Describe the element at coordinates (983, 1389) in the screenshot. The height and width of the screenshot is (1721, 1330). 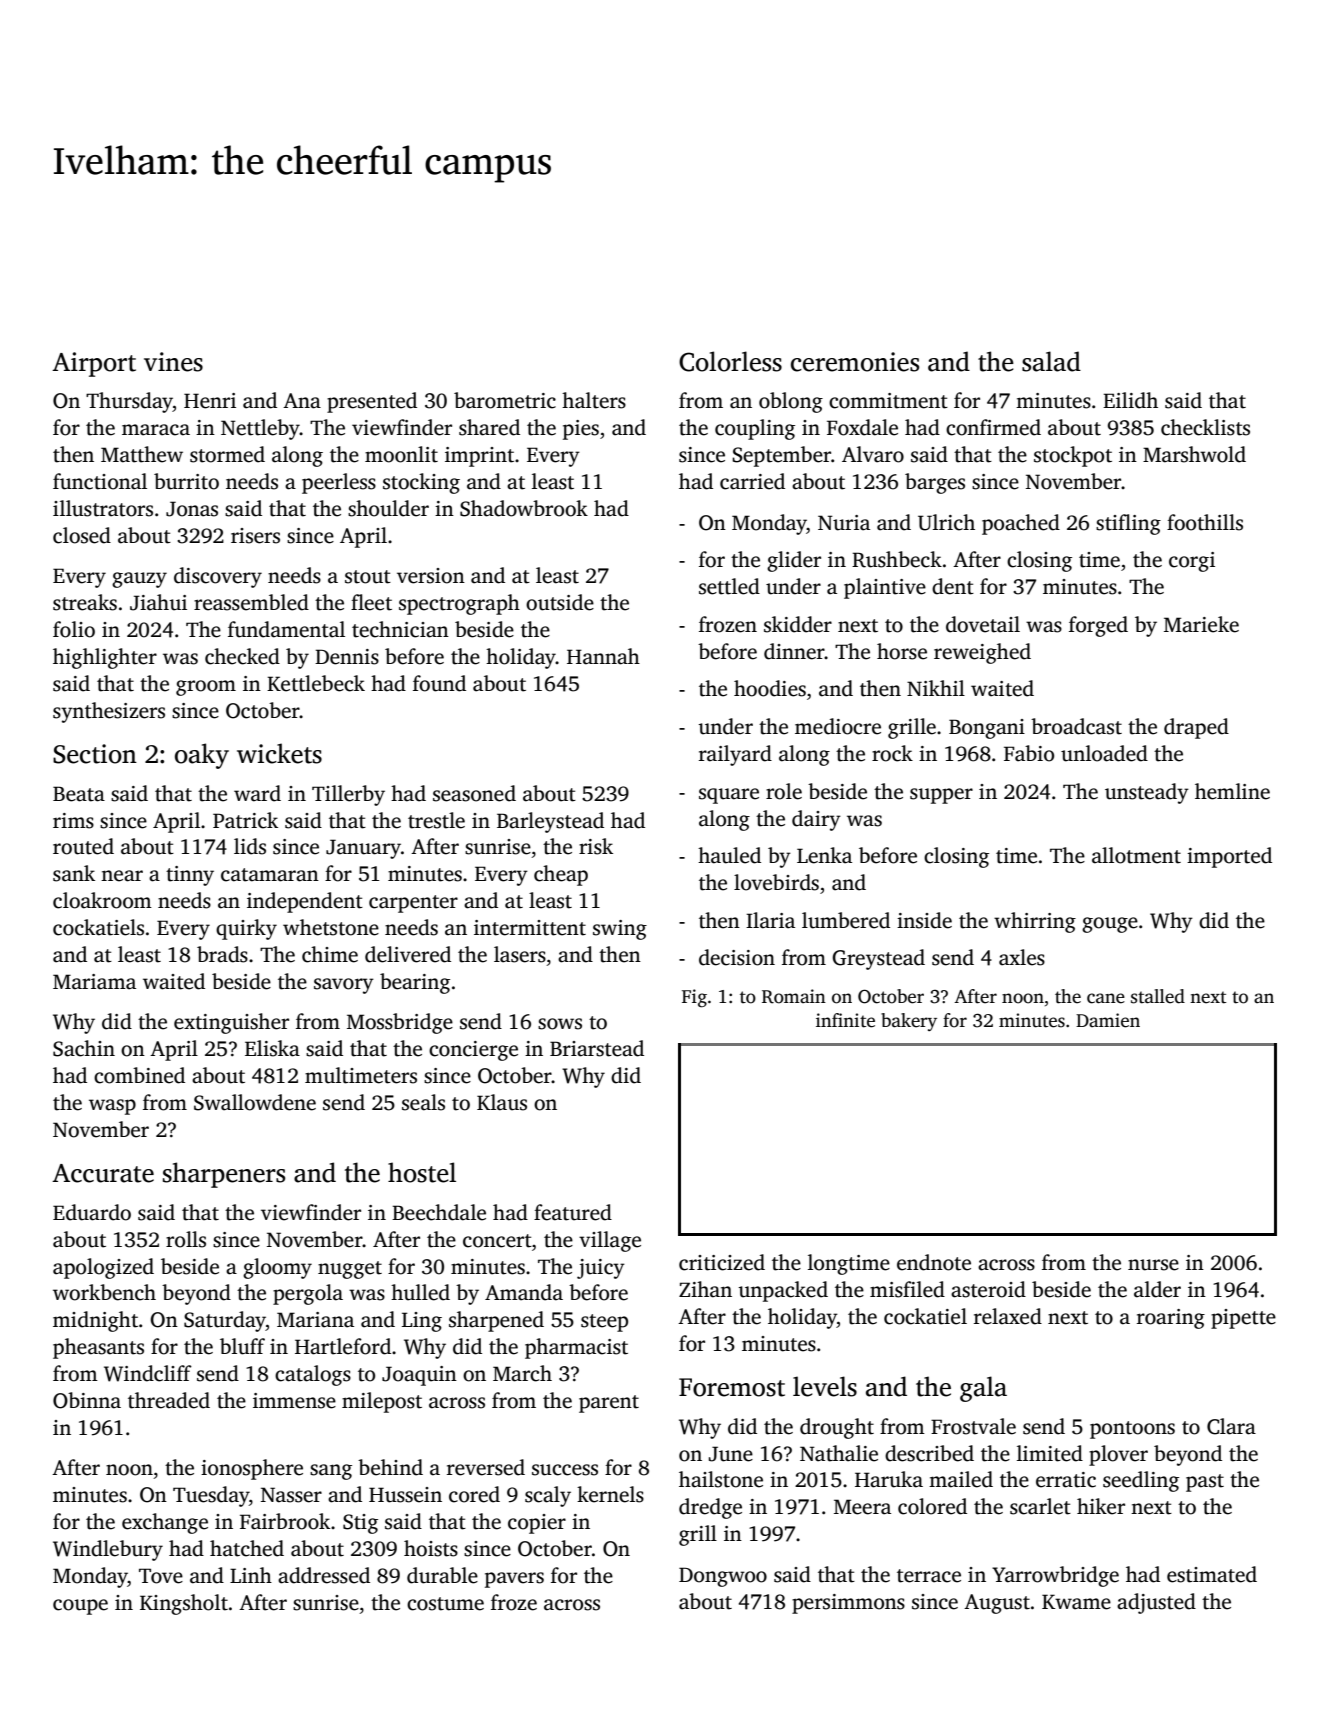
I see `gala` at that location.
